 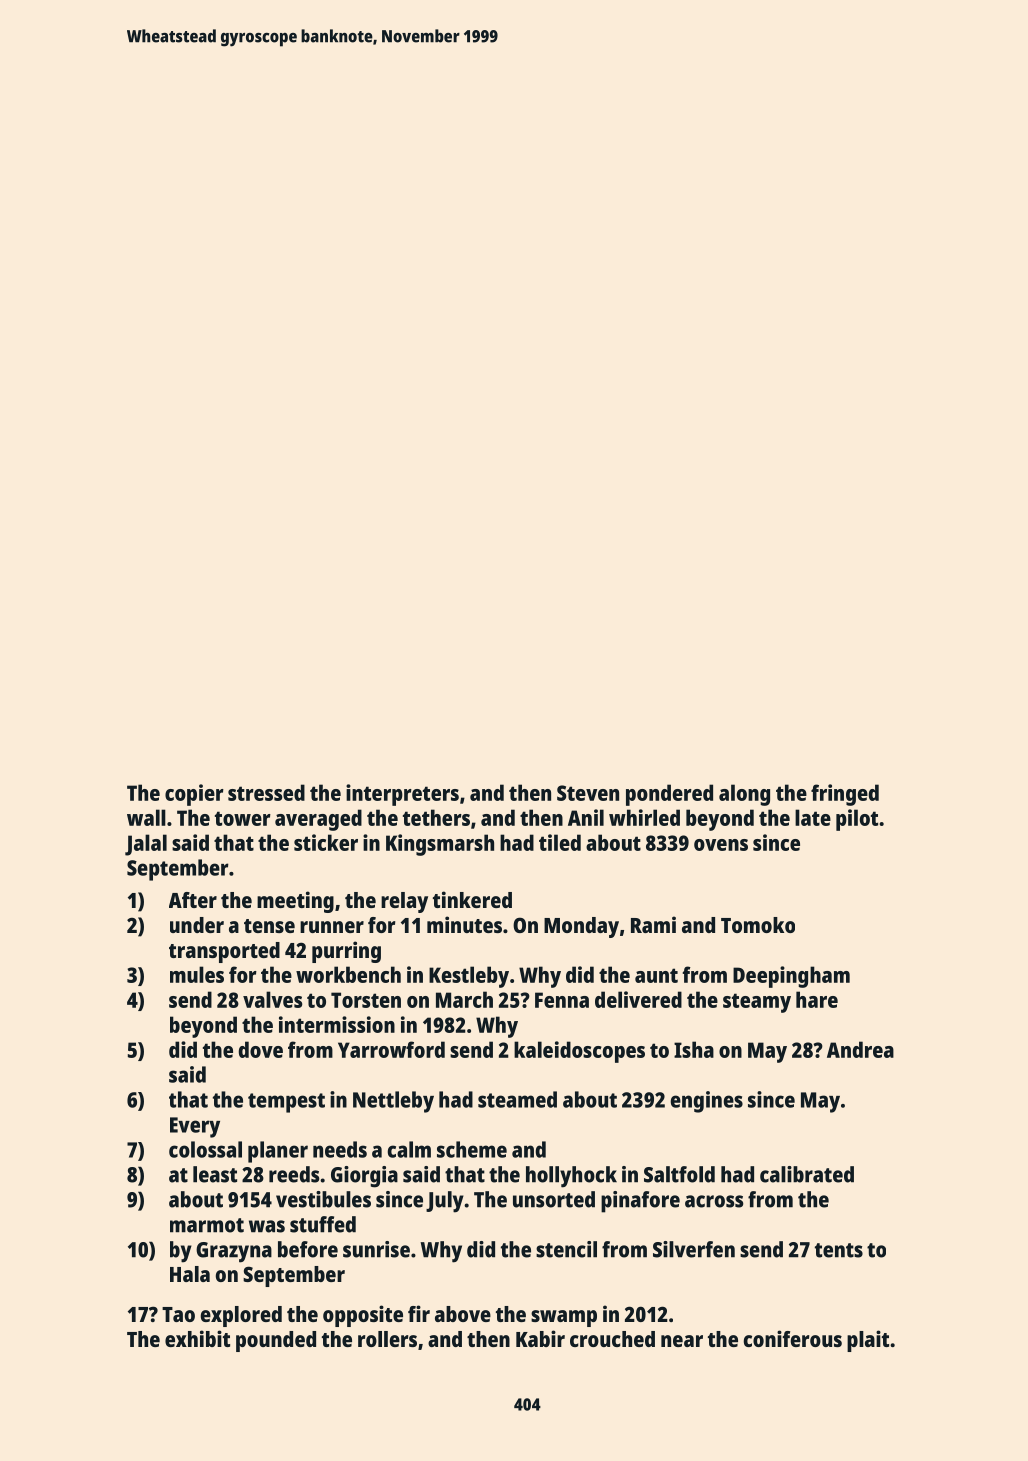 I want to click on engines, so click(x=707, y=1102).
